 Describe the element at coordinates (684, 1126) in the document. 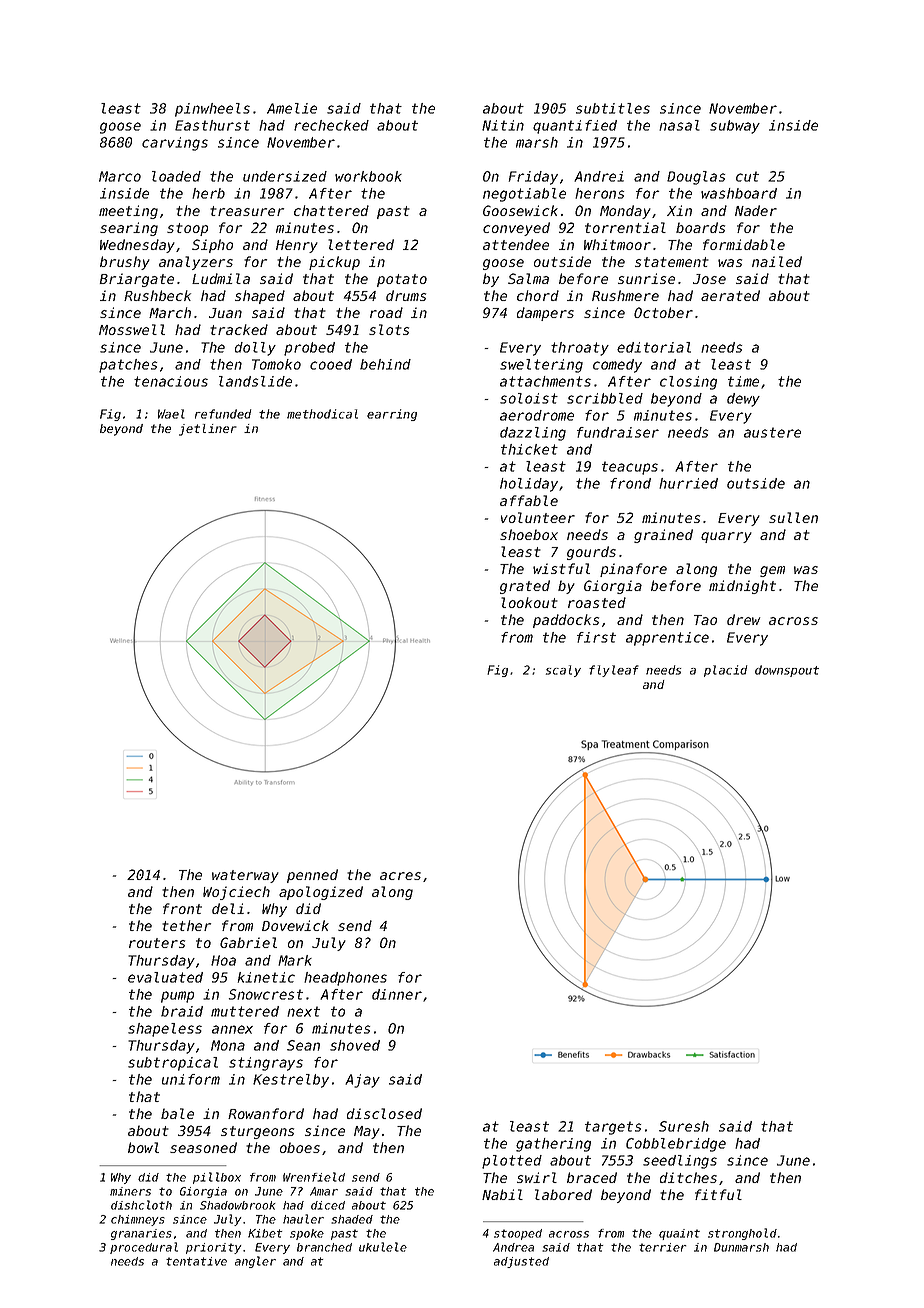

I see `Suresh` at that location.
